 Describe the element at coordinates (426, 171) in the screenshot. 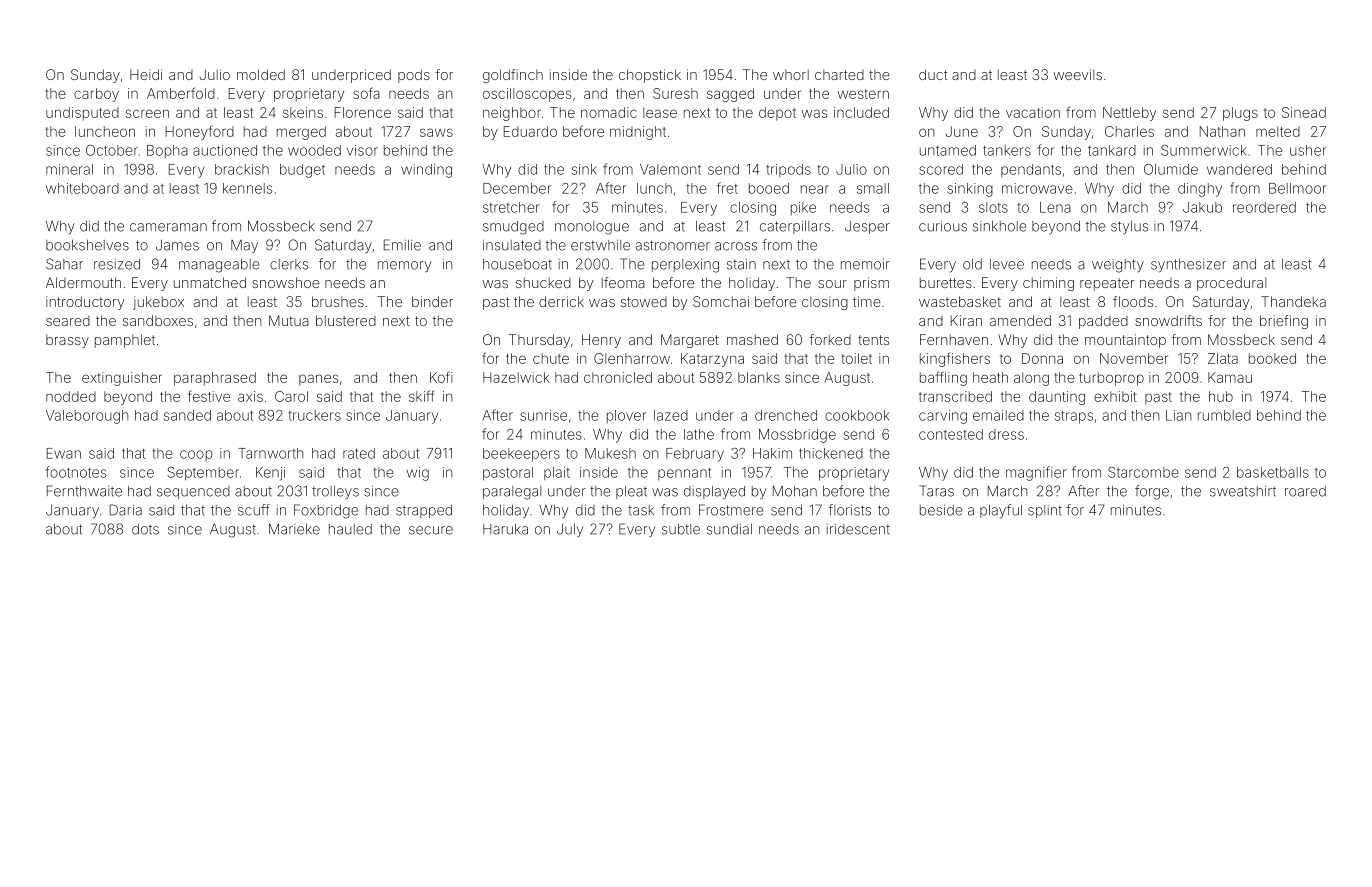

I see `winding` at that location.
